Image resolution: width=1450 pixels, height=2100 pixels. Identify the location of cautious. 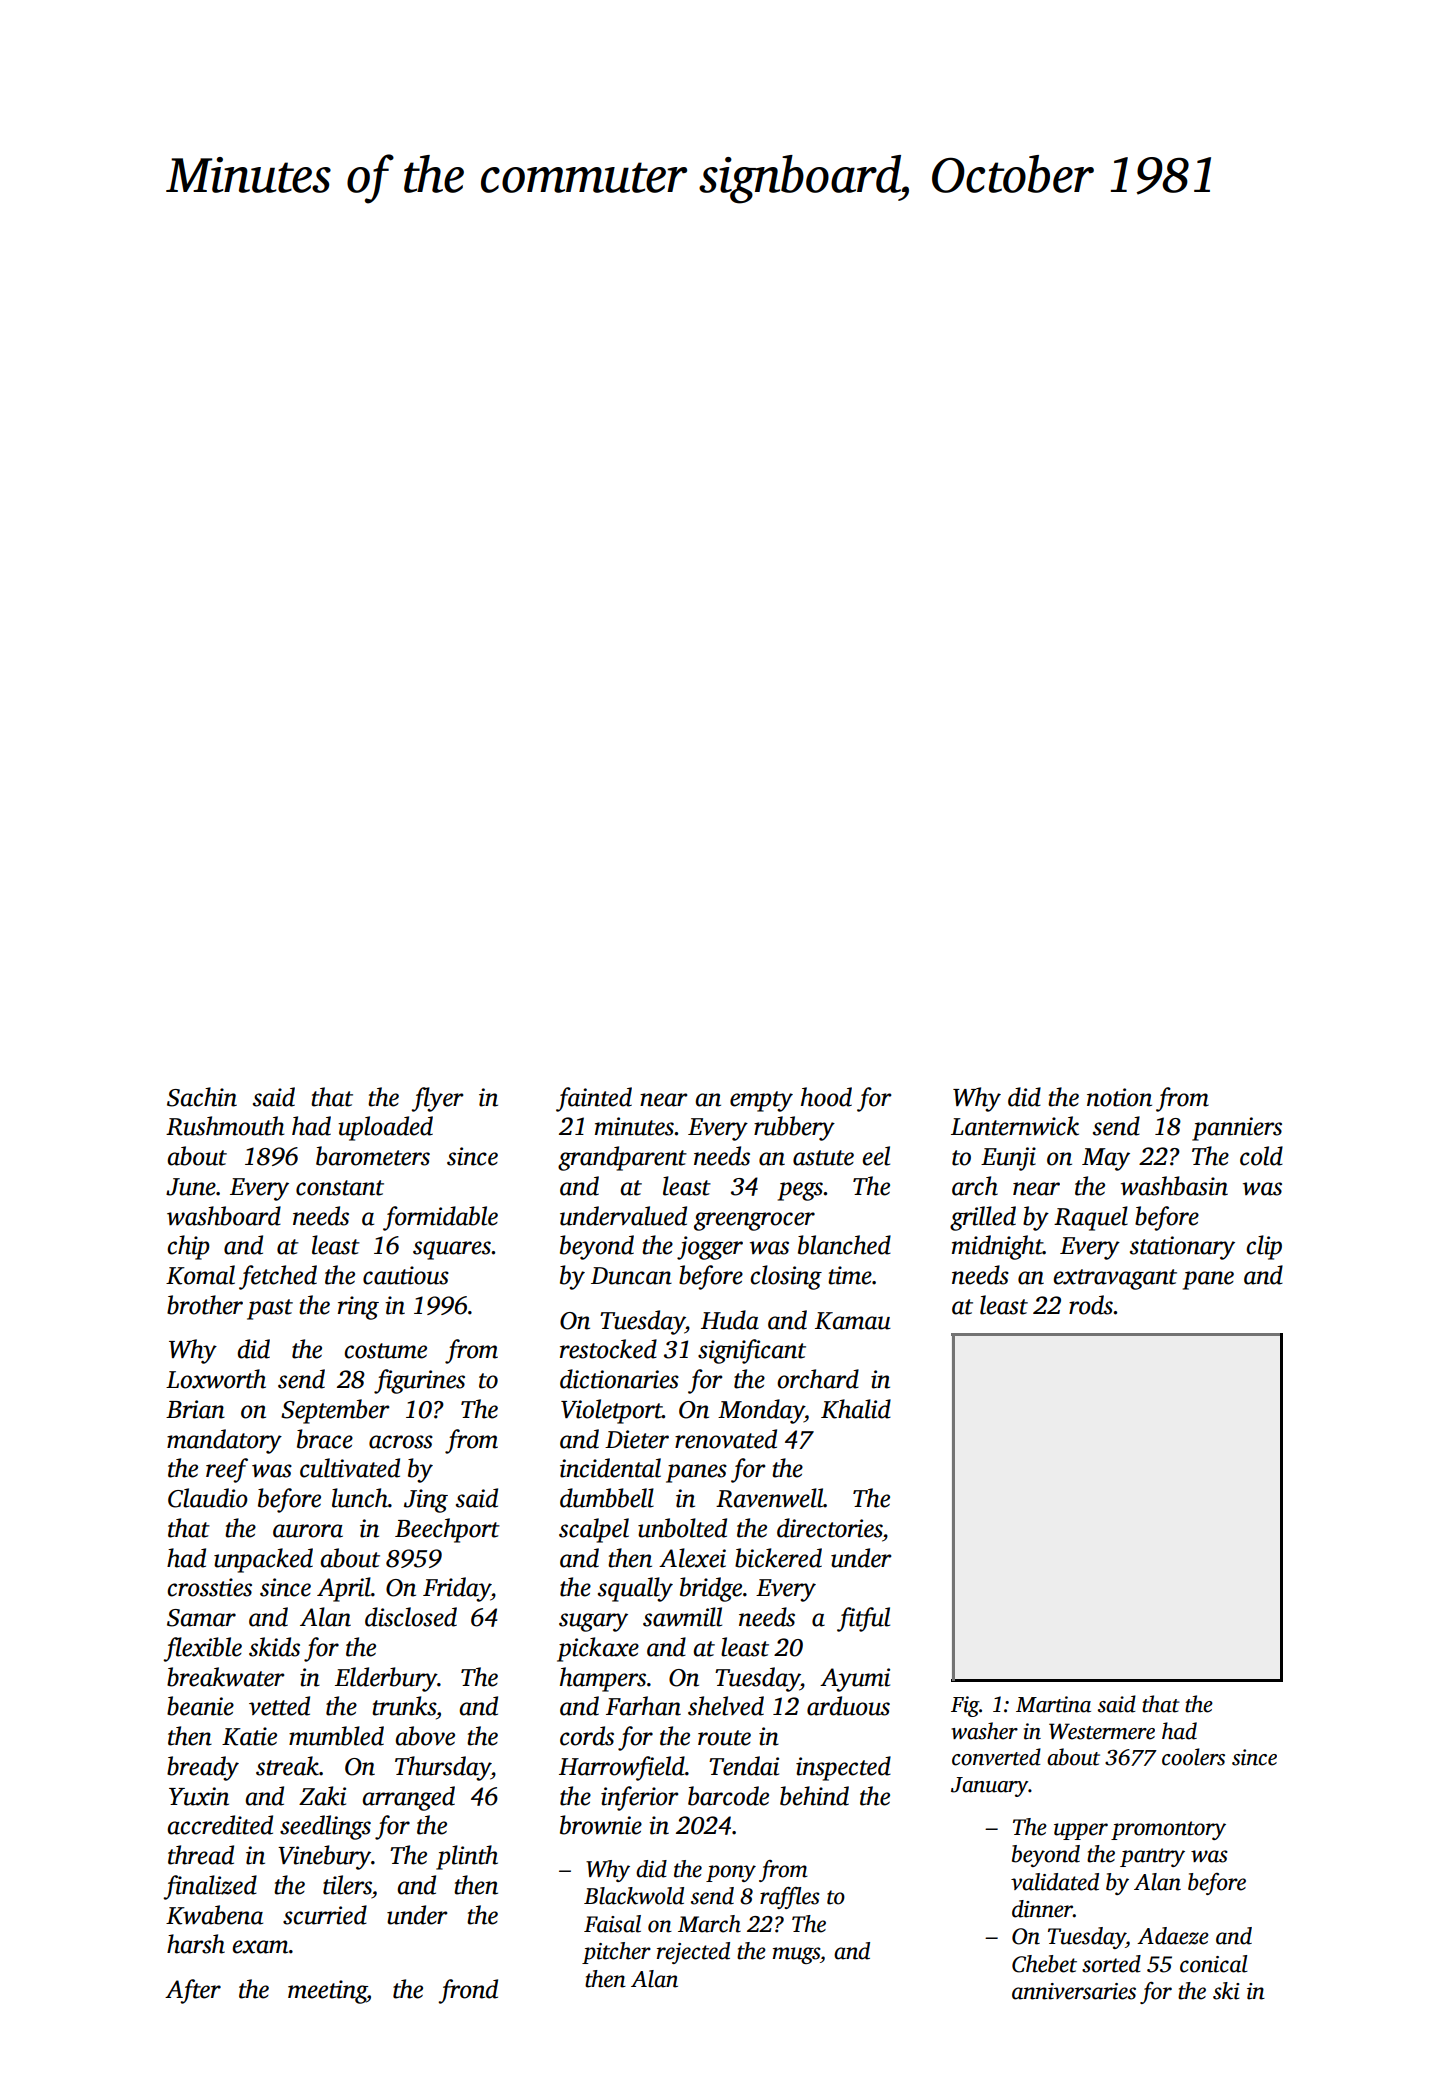
(406, 1275).
